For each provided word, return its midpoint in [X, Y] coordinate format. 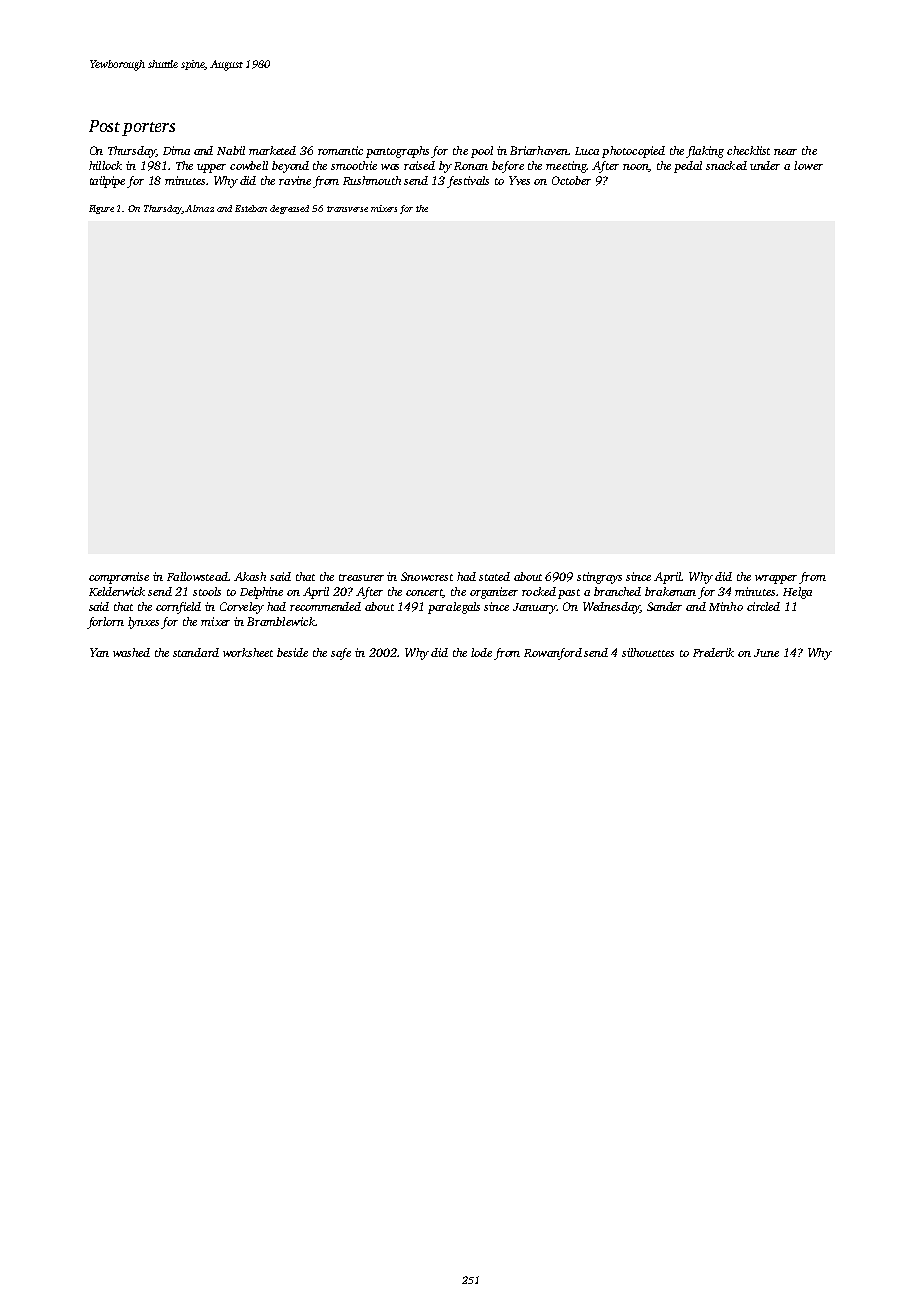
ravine [295, 180]
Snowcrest [427, 576]
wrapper [776, 579]
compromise [119, 578]
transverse [347, 209]
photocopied [633, 152]
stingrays [599, 578]
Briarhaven [539, 150]
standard [196, 652]
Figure [101, 209]
